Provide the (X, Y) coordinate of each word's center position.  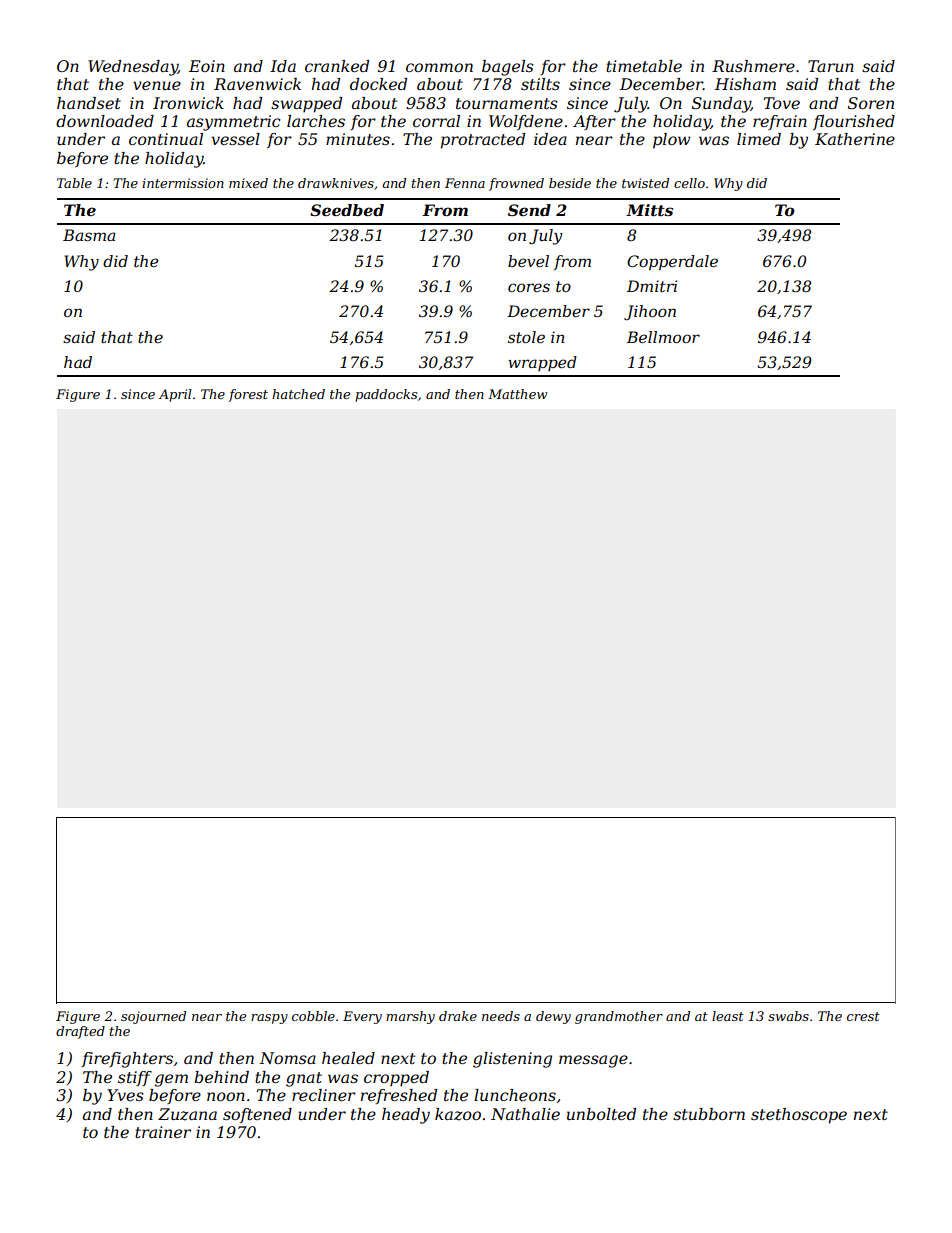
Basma (89, 235)
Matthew (517, 394)
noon (226, 1096)
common (439, 67)
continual (166, 139)
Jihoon (650, 313)
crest (863, 1016)
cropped (396, 1079)
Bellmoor (663, 337)
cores (529, 287)
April (175, 395)
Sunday (721, 105)
